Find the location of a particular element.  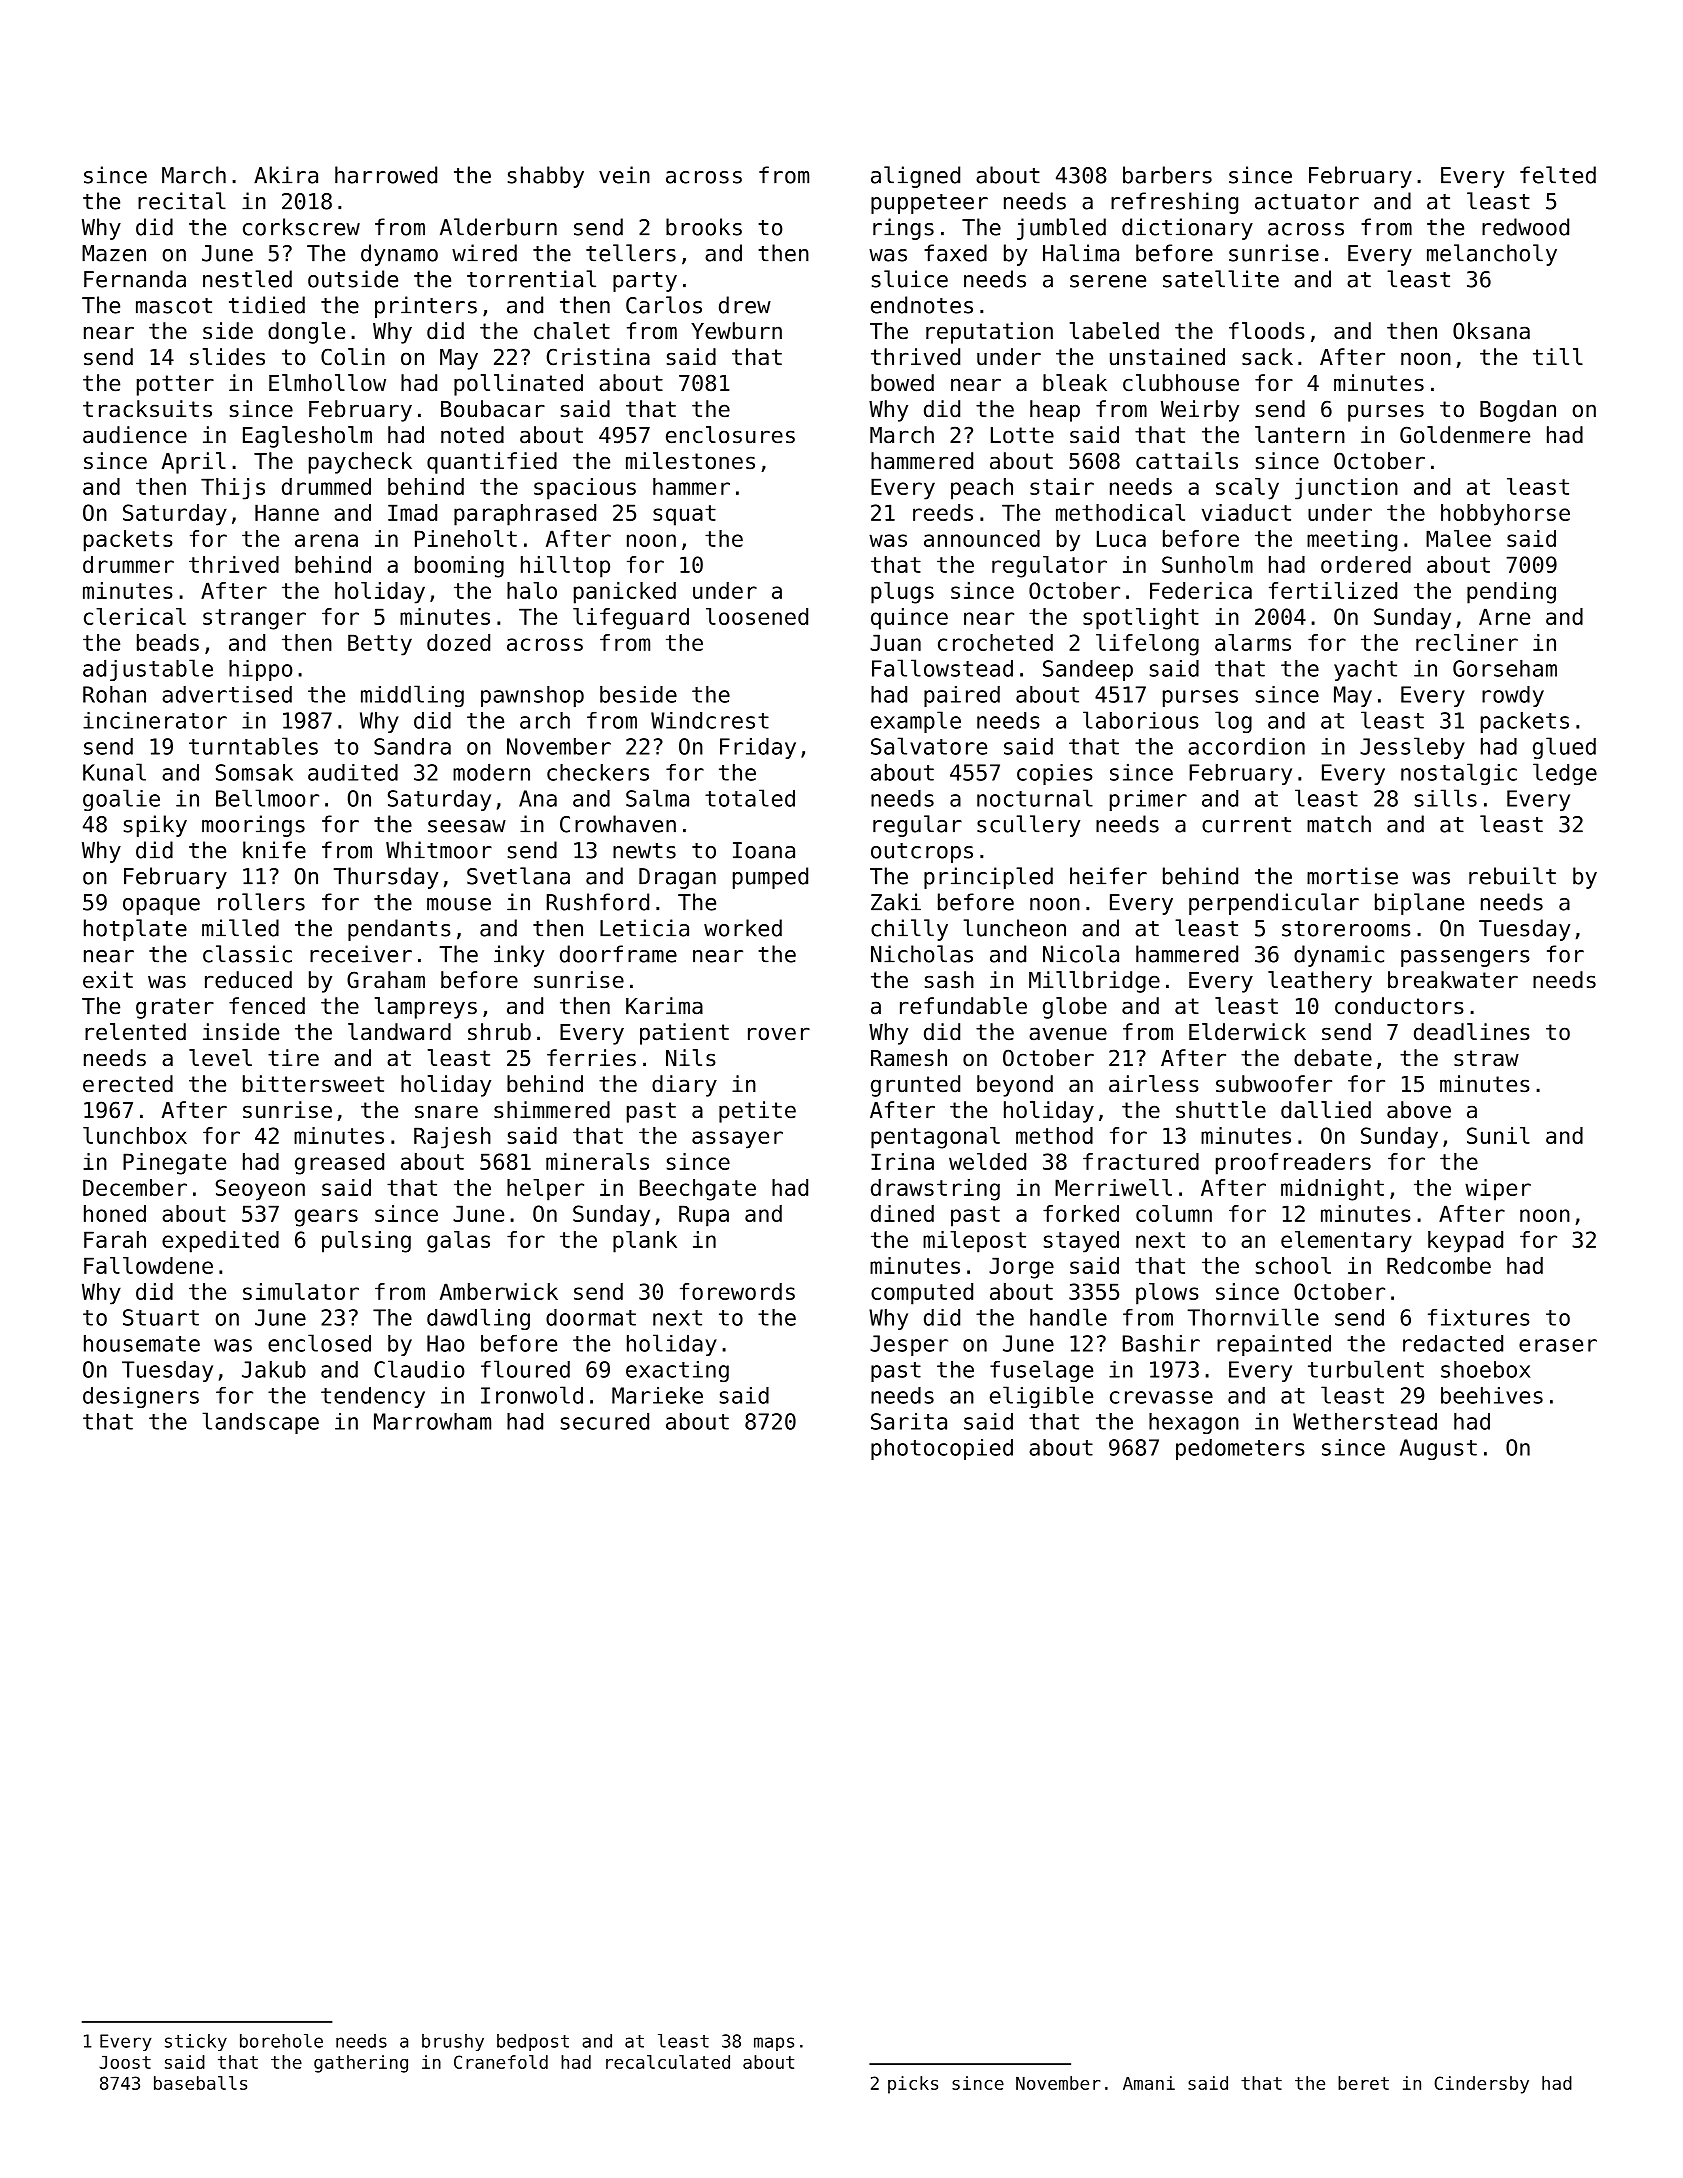

Ramesh is located at coordinates (909, 1058).
